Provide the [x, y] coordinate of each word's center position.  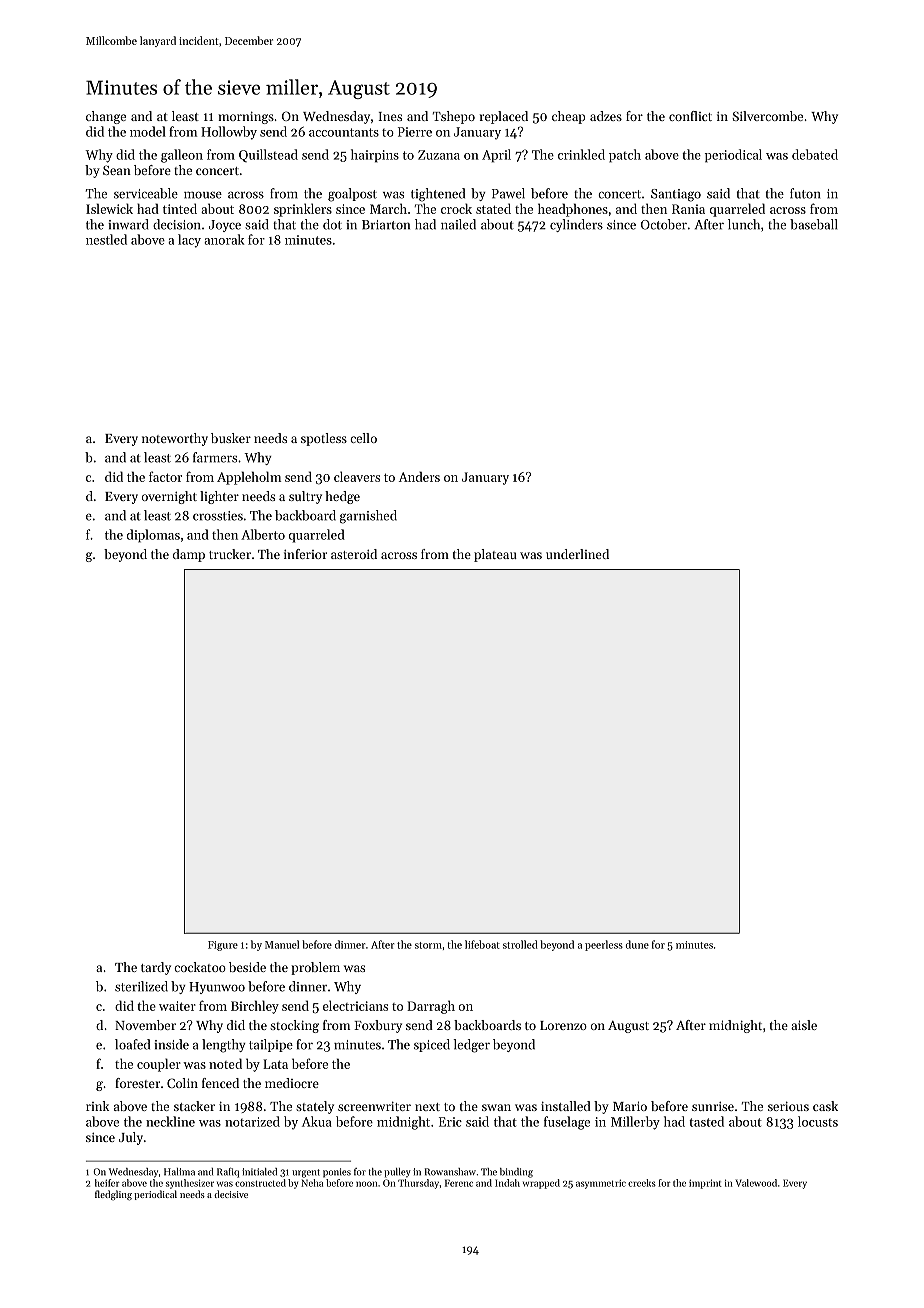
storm [428, 945]
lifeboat [482, 944]
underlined [577, 554]
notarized [252, 1121]
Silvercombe [767, 116]
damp [189, 555]
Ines [390, 116]
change [106, 117]
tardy [156, 968]
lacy [189, 241]
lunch [744, 224]
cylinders [576, 225]
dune [637, 944]
